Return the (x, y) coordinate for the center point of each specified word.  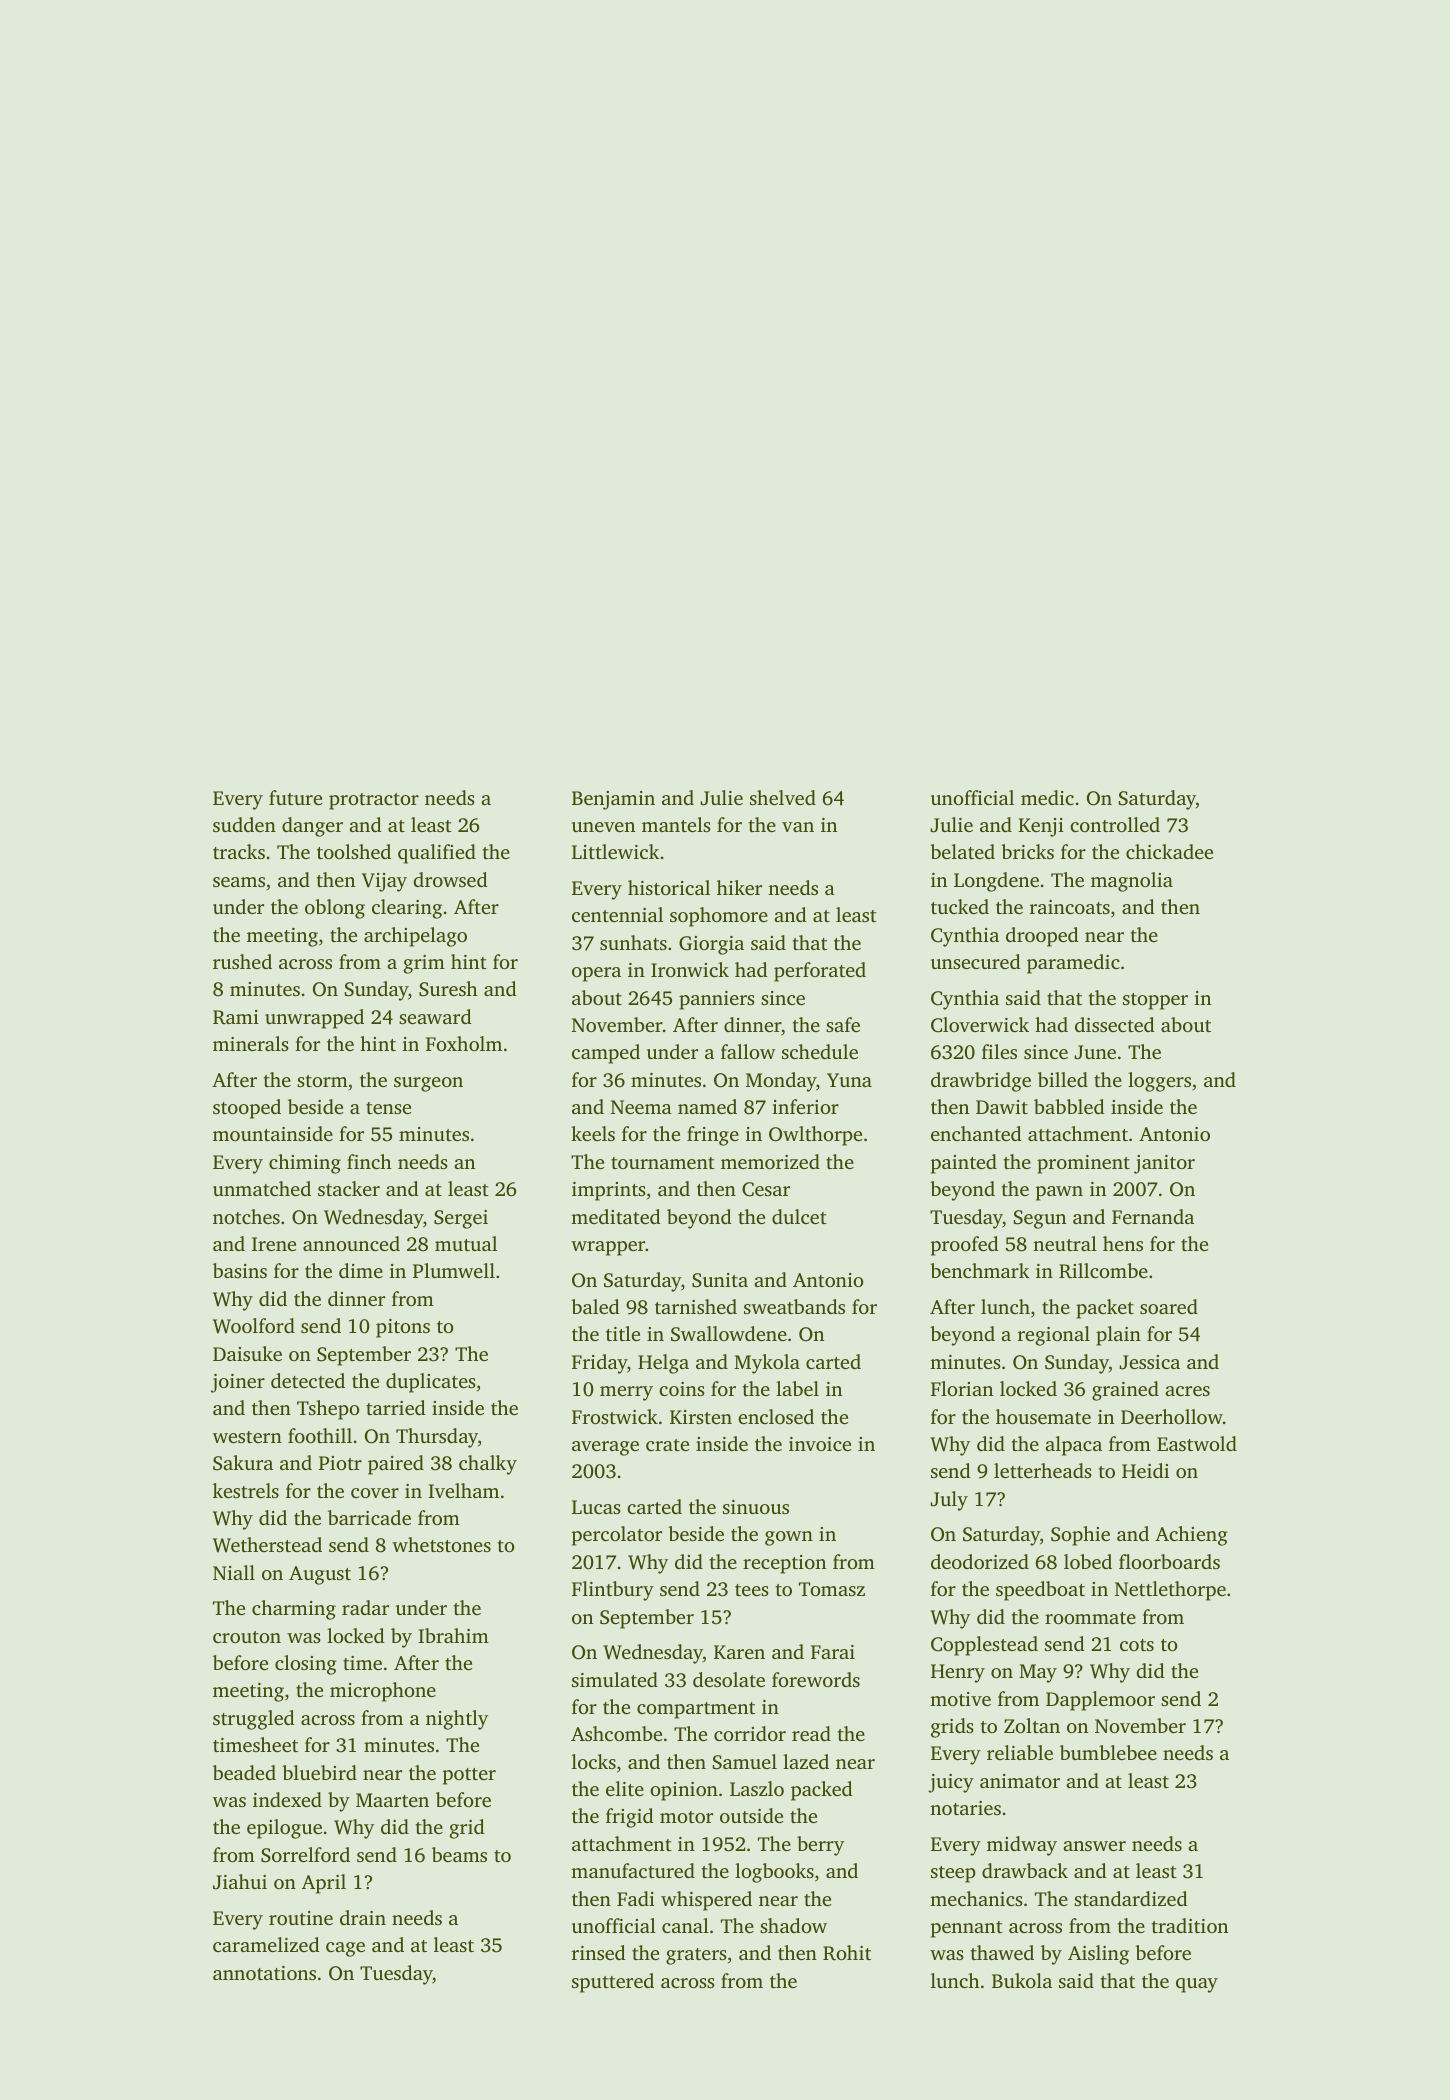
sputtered (613, 1983)
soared (1169, 1306)
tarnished (696, 1306)
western (247, 1437)
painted (964, 1164)
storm (322, 1081)
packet (1105, 1309)
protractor (374, 801)
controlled (1115, 824)
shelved (783, 797)
